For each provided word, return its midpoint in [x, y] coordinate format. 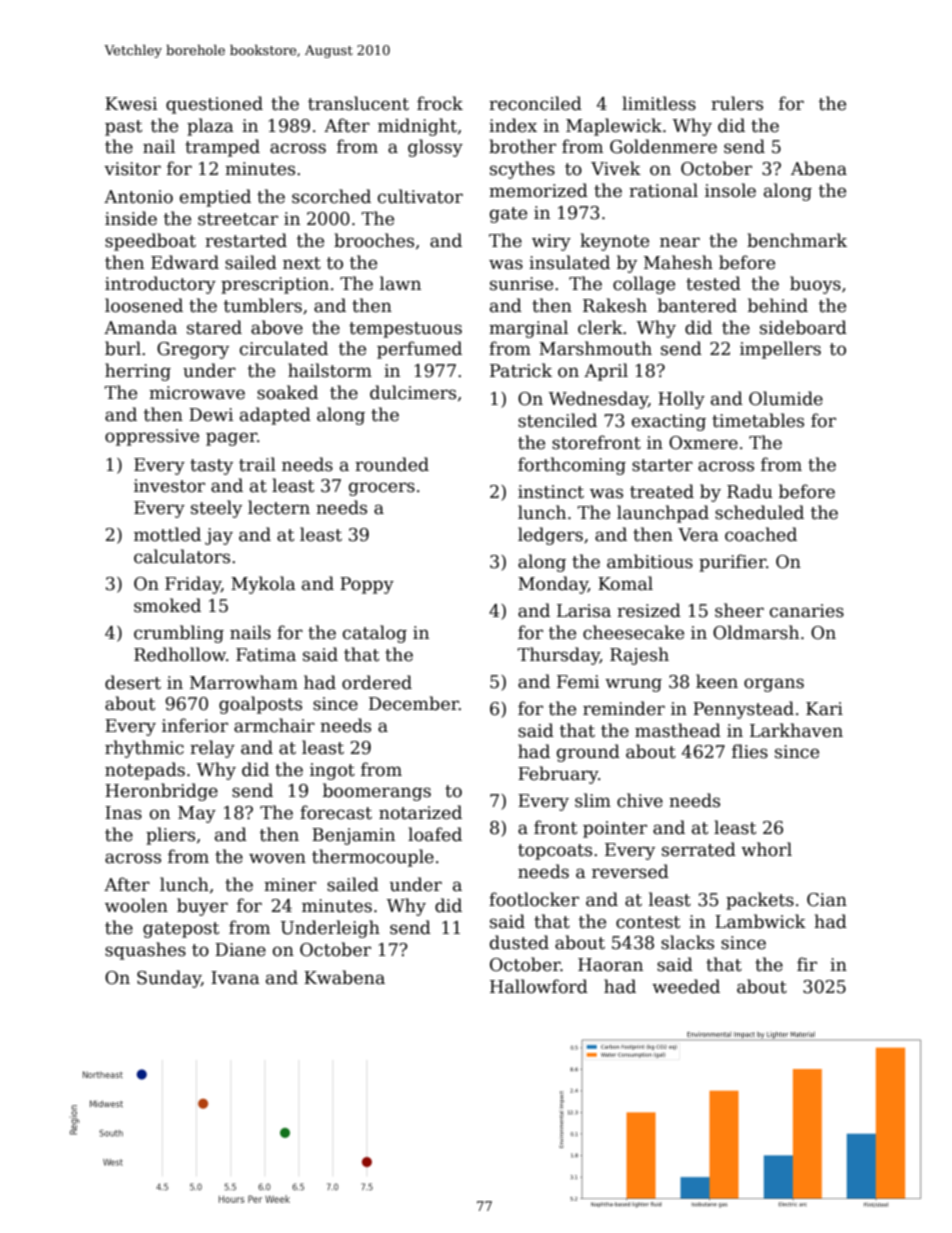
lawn [400, 283]
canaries [807, 611]
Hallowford [539, 986]
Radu [750, 491]
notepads [145, 771]
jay [219, 536]
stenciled [557, 420]
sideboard [803, 327]
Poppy [367, 585]
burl [123, 348]
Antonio [138, 197]
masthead [678, 730]
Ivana [235, 978]
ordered [377, 682]
